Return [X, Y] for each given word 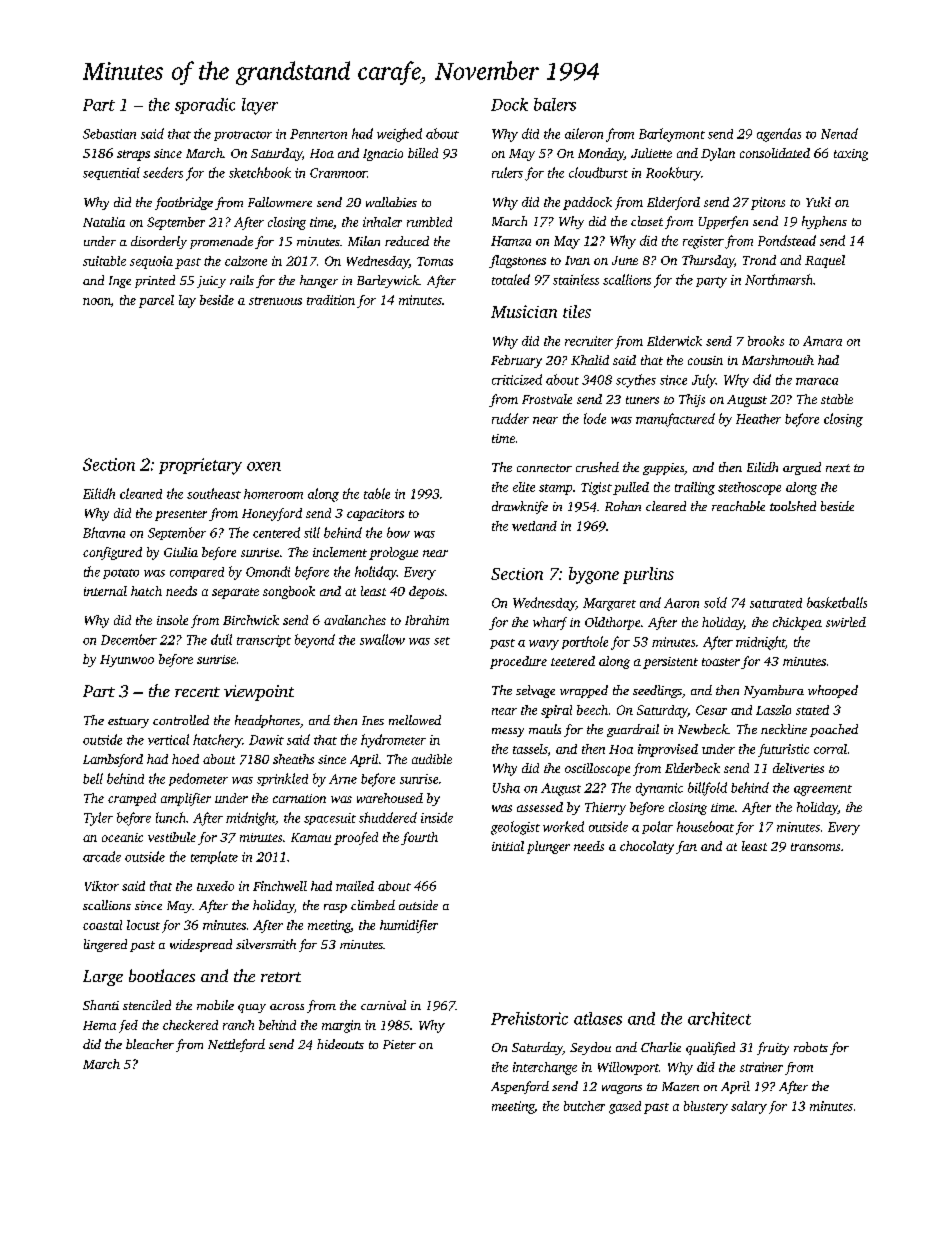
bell [93, 778]
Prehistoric [529, 1018]
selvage [535, 691]
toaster [721, 662]
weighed [399, 135]
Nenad [839, 133]
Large [103, 978]
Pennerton [318, 134]
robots [811, 1047]
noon [97, 301]
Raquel [825, 261]
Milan [364, 241]
